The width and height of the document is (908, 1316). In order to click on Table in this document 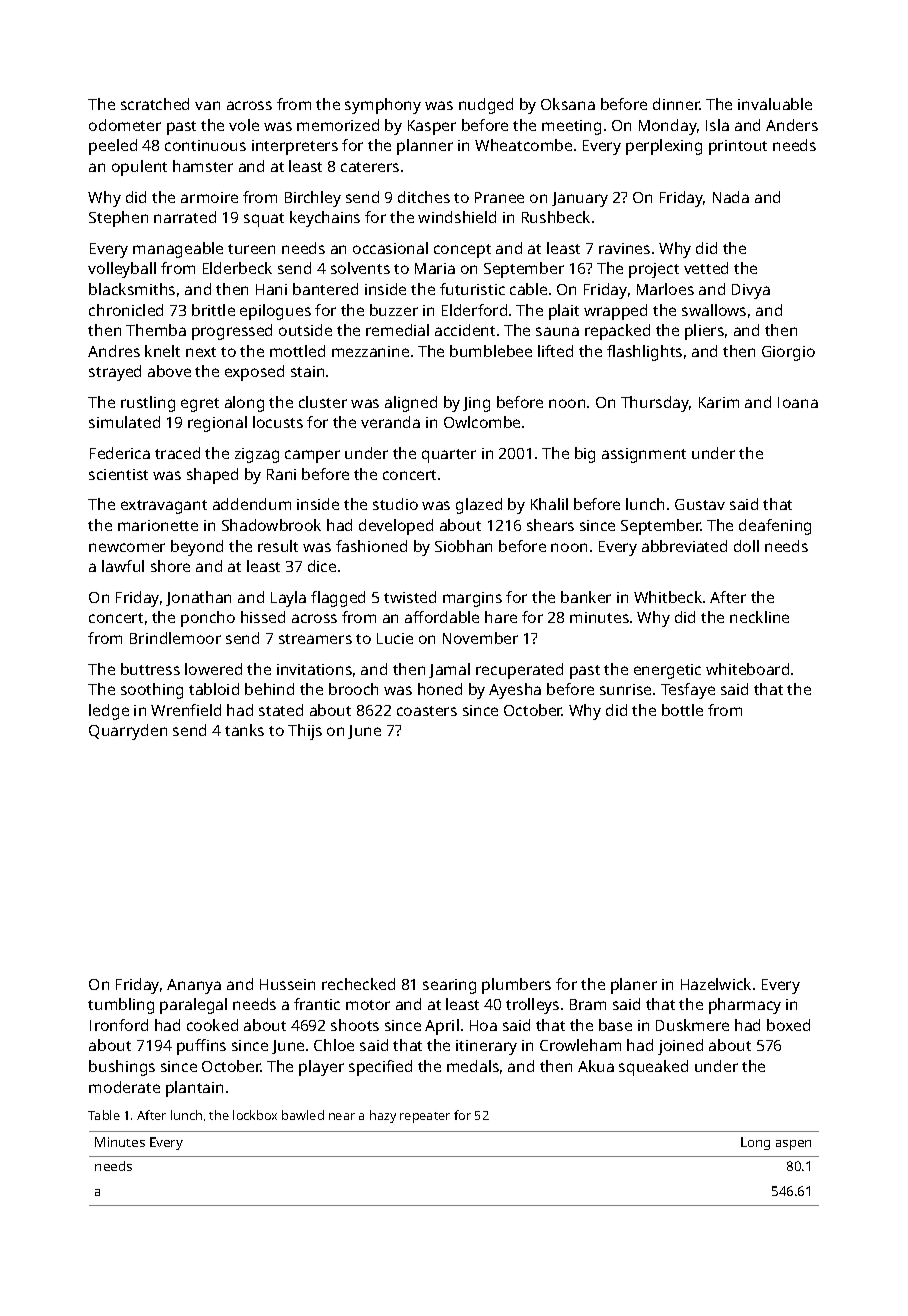, I will do `click(104, 1115)`.
